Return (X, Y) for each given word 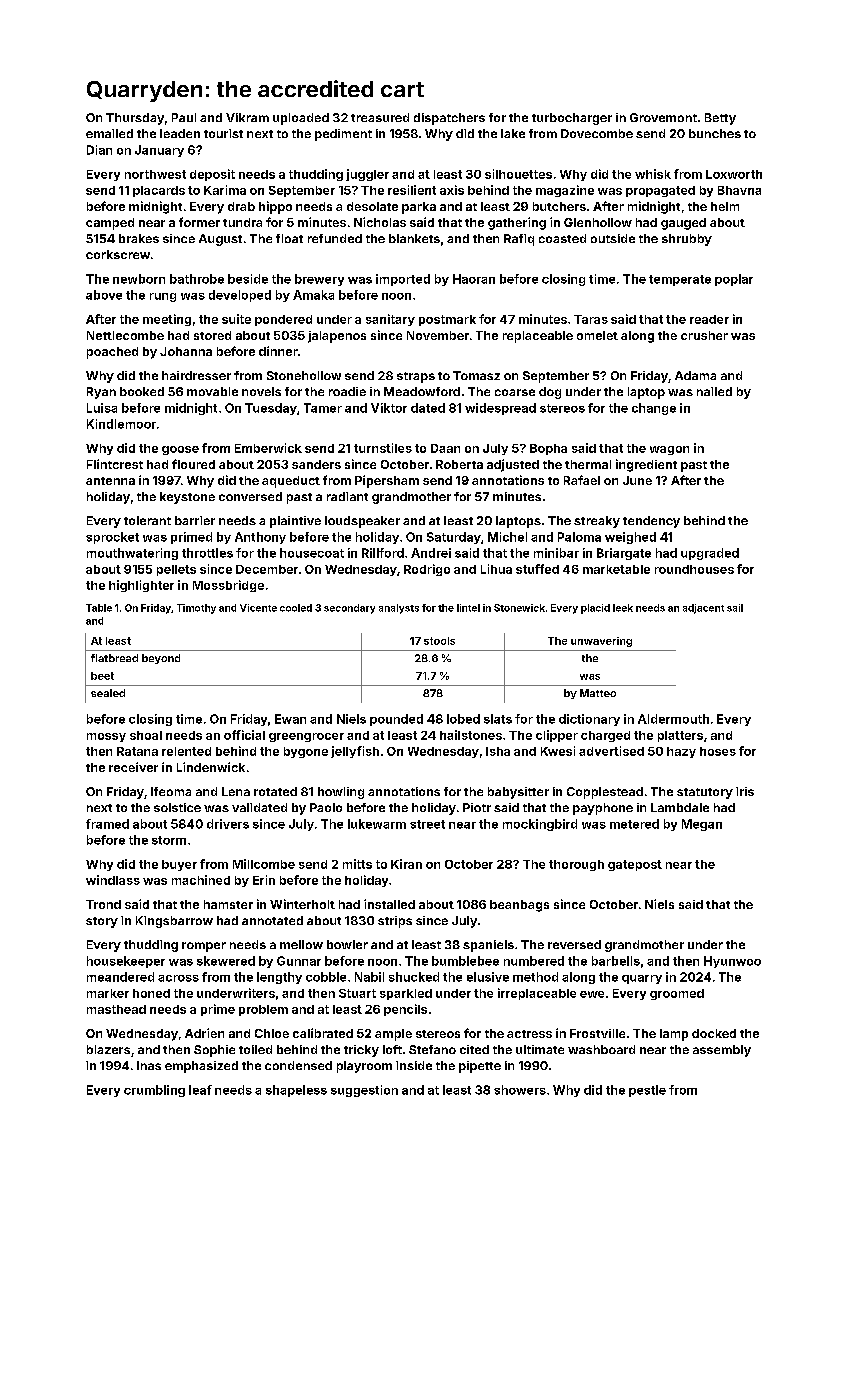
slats (498, 719)
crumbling (154, 1091)
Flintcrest (115, 464)
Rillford (383, 553)
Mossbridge (228, 586)
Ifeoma (171, 791)
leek (623, 608)
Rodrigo (427, 570)
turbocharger (572, 119)
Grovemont (663, 117)
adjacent (703, 609)
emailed (109, 133)
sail (735, 608)
